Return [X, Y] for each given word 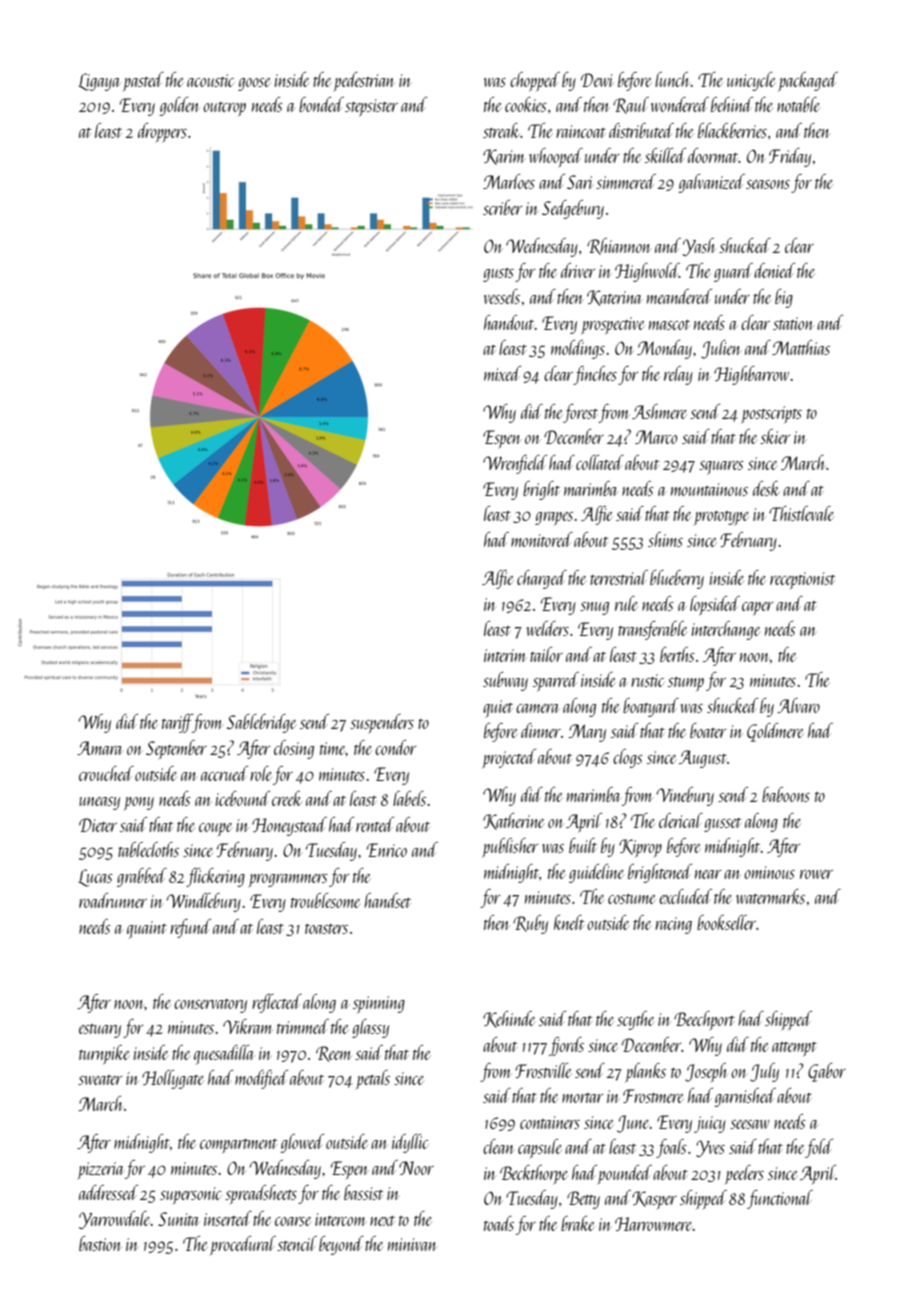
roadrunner [113, 900]
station [793, 323]
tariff [177, 723]
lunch [673, 79]
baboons [786, 794]
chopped [535, 81]
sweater [100, 1080]
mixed [502, 373]
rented [375, 824]
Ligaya [99, 82]
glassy [370, 1028]
